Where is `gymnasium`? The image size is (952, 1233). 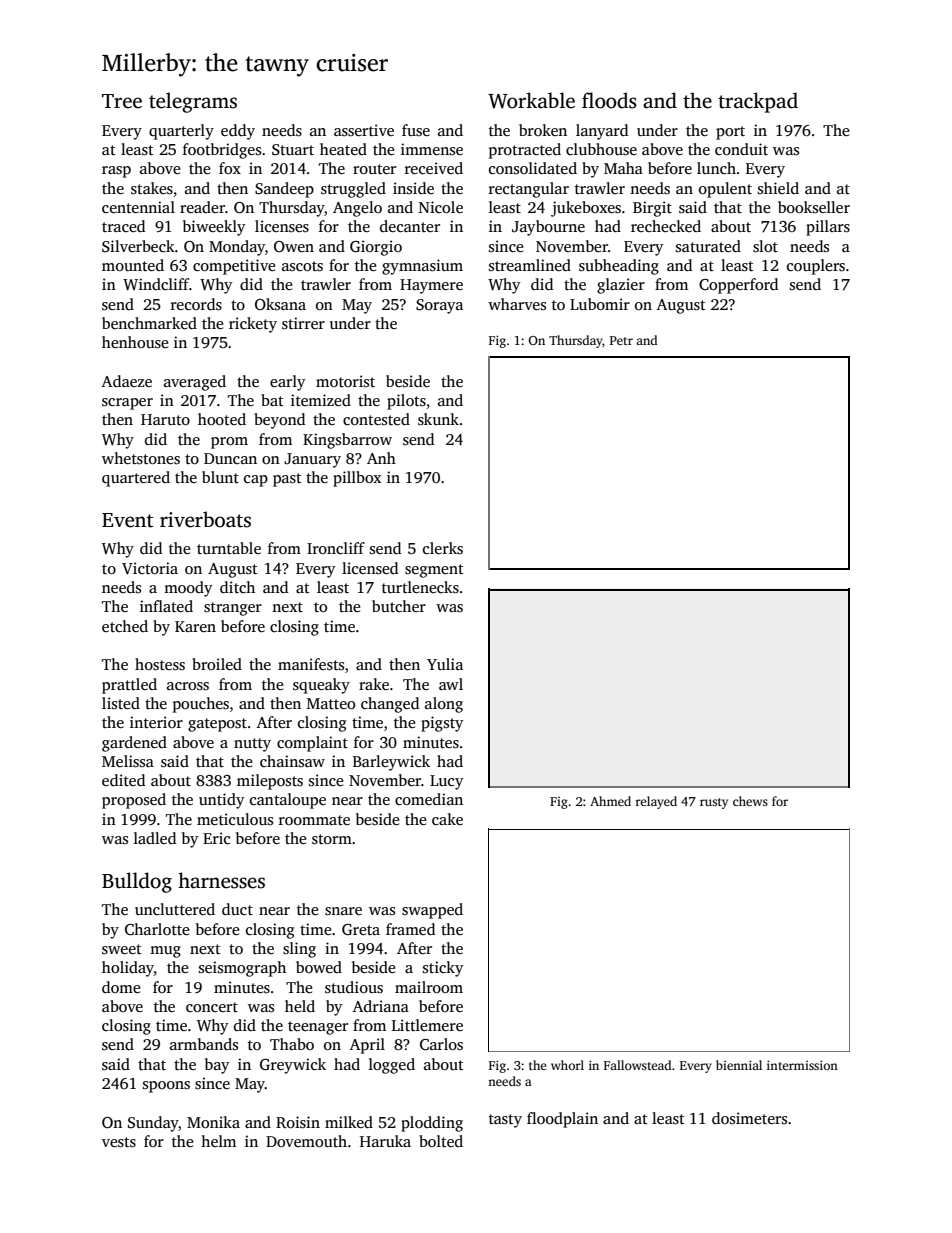 gymnasium is located at coordinates (422, 267).
